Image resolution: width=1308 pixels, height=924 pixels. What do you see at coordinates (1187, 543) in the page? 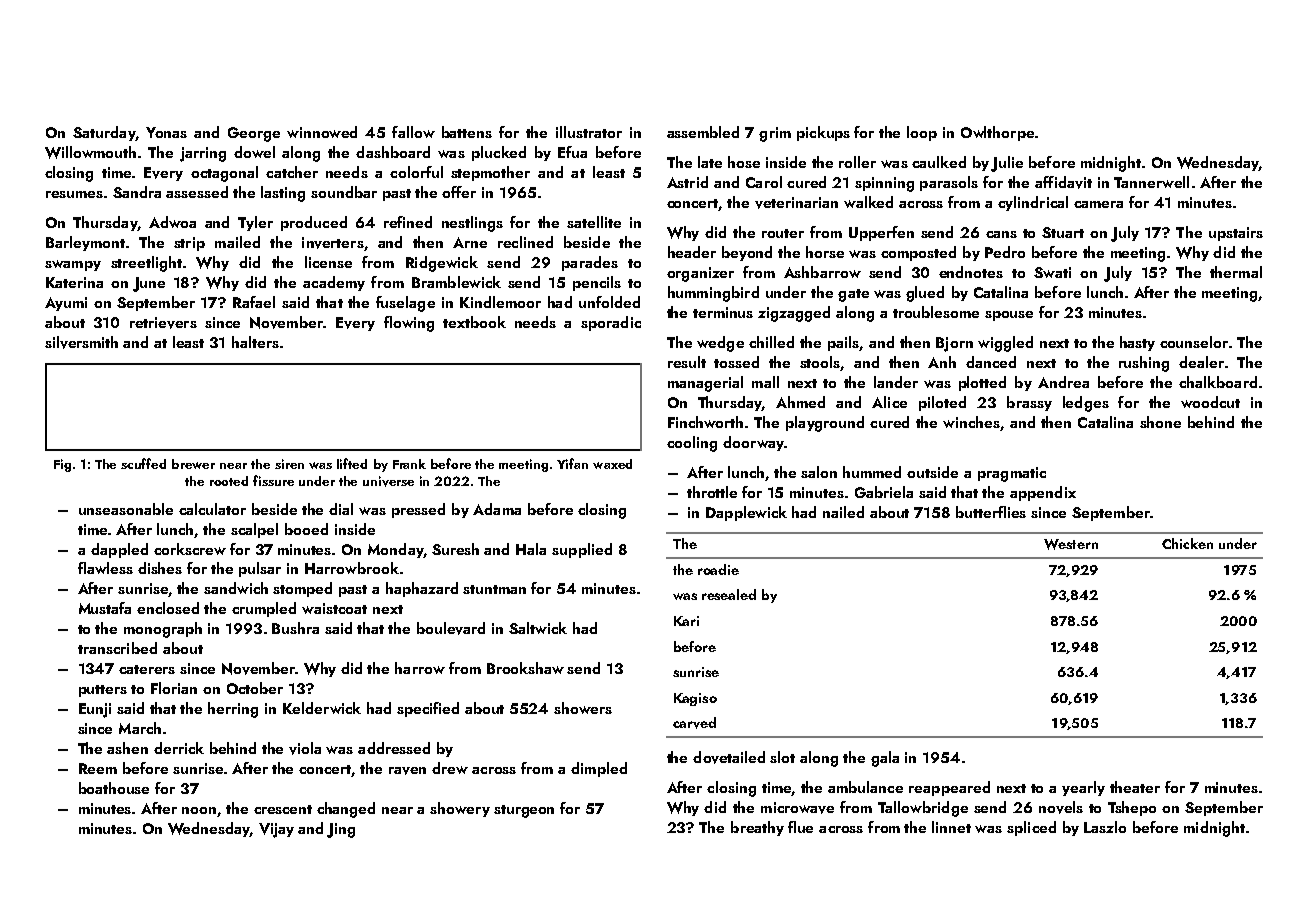
I see `Chicken` at bounding box center [1187, 543].
